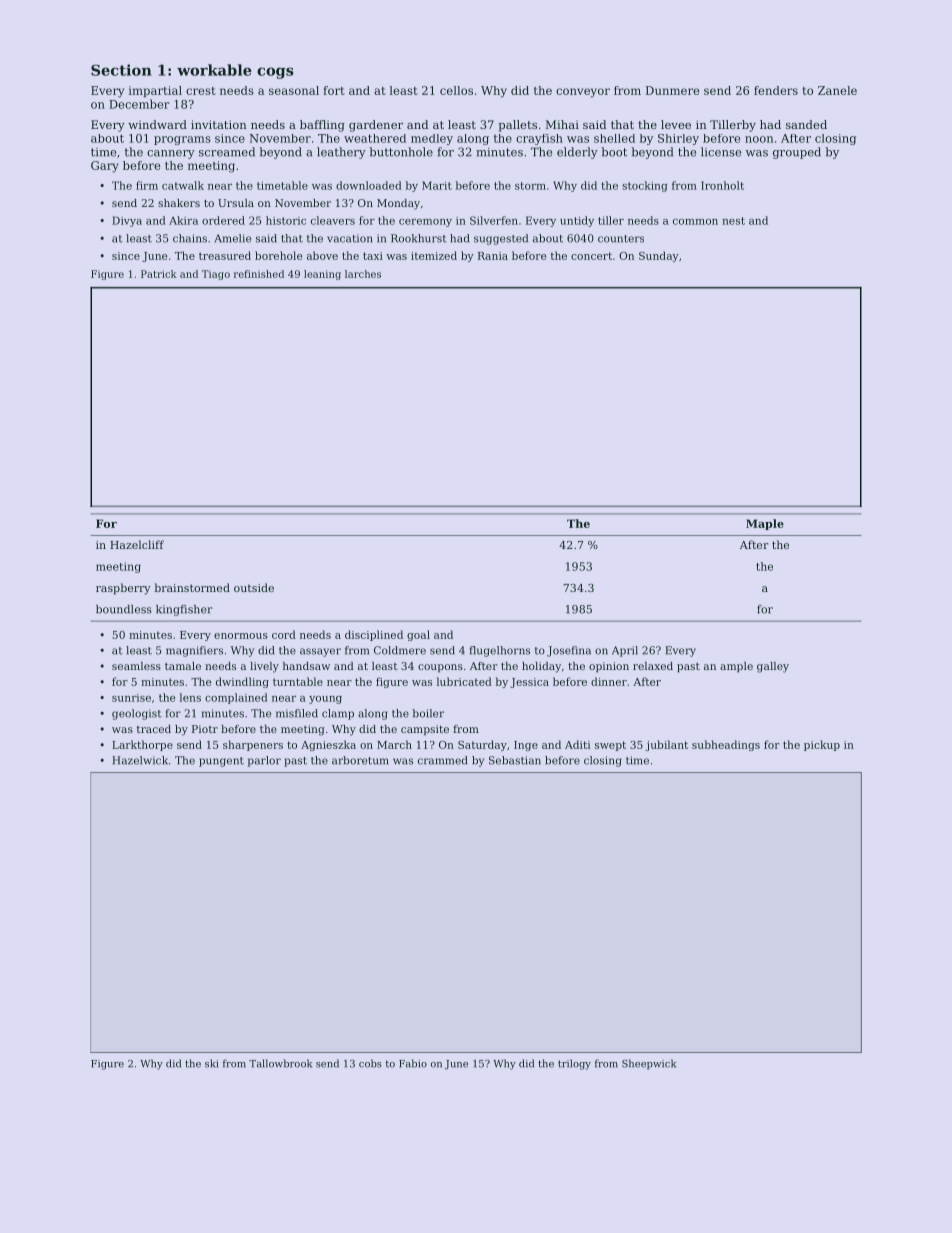 The height and width of the document is (1233, 952). What do you see at coordinates (211, 1063) in the document?
I see `ski` at bounding box center [211, 1063].
